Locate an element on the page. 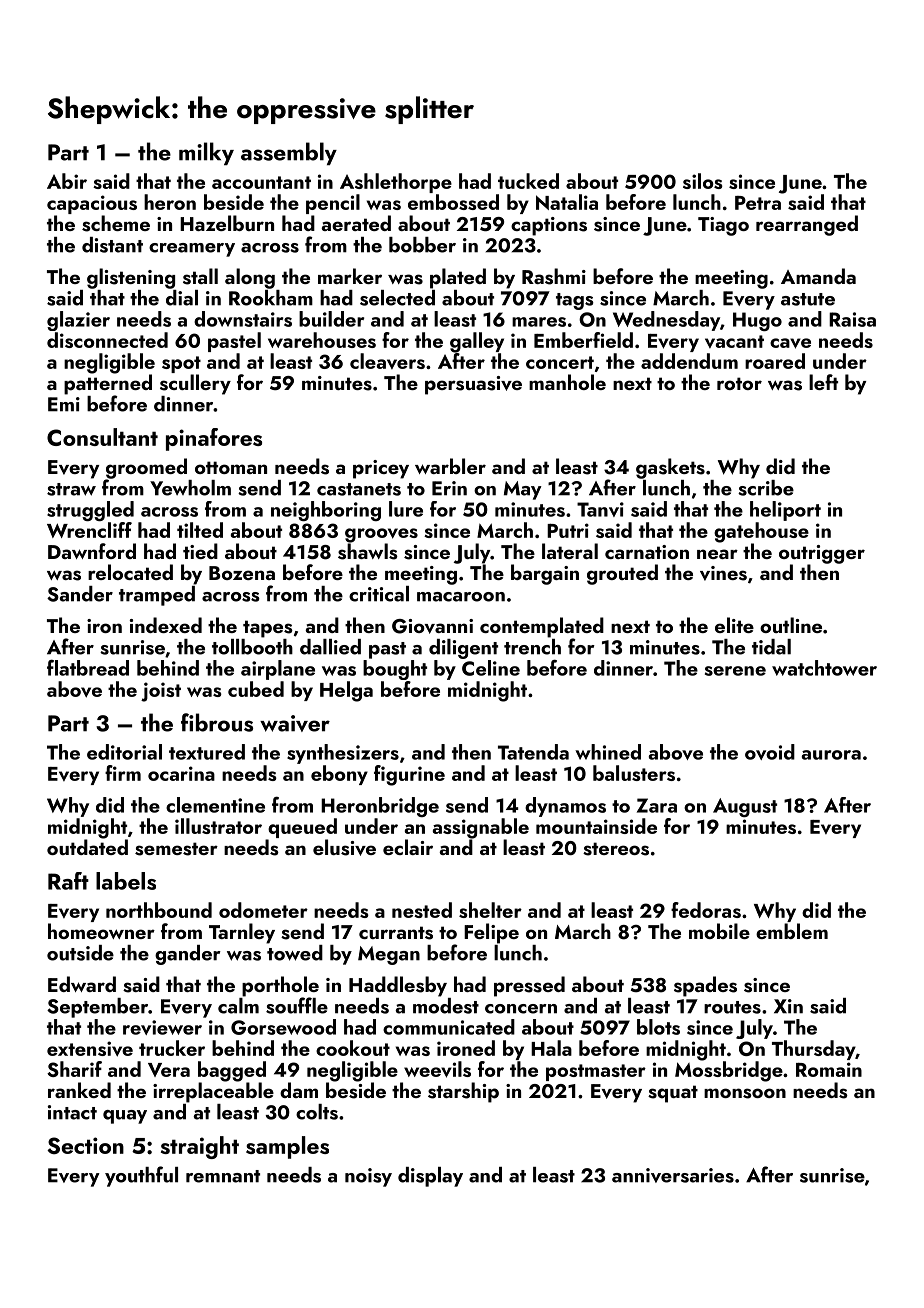  May is located at coordinates (523, 490).
